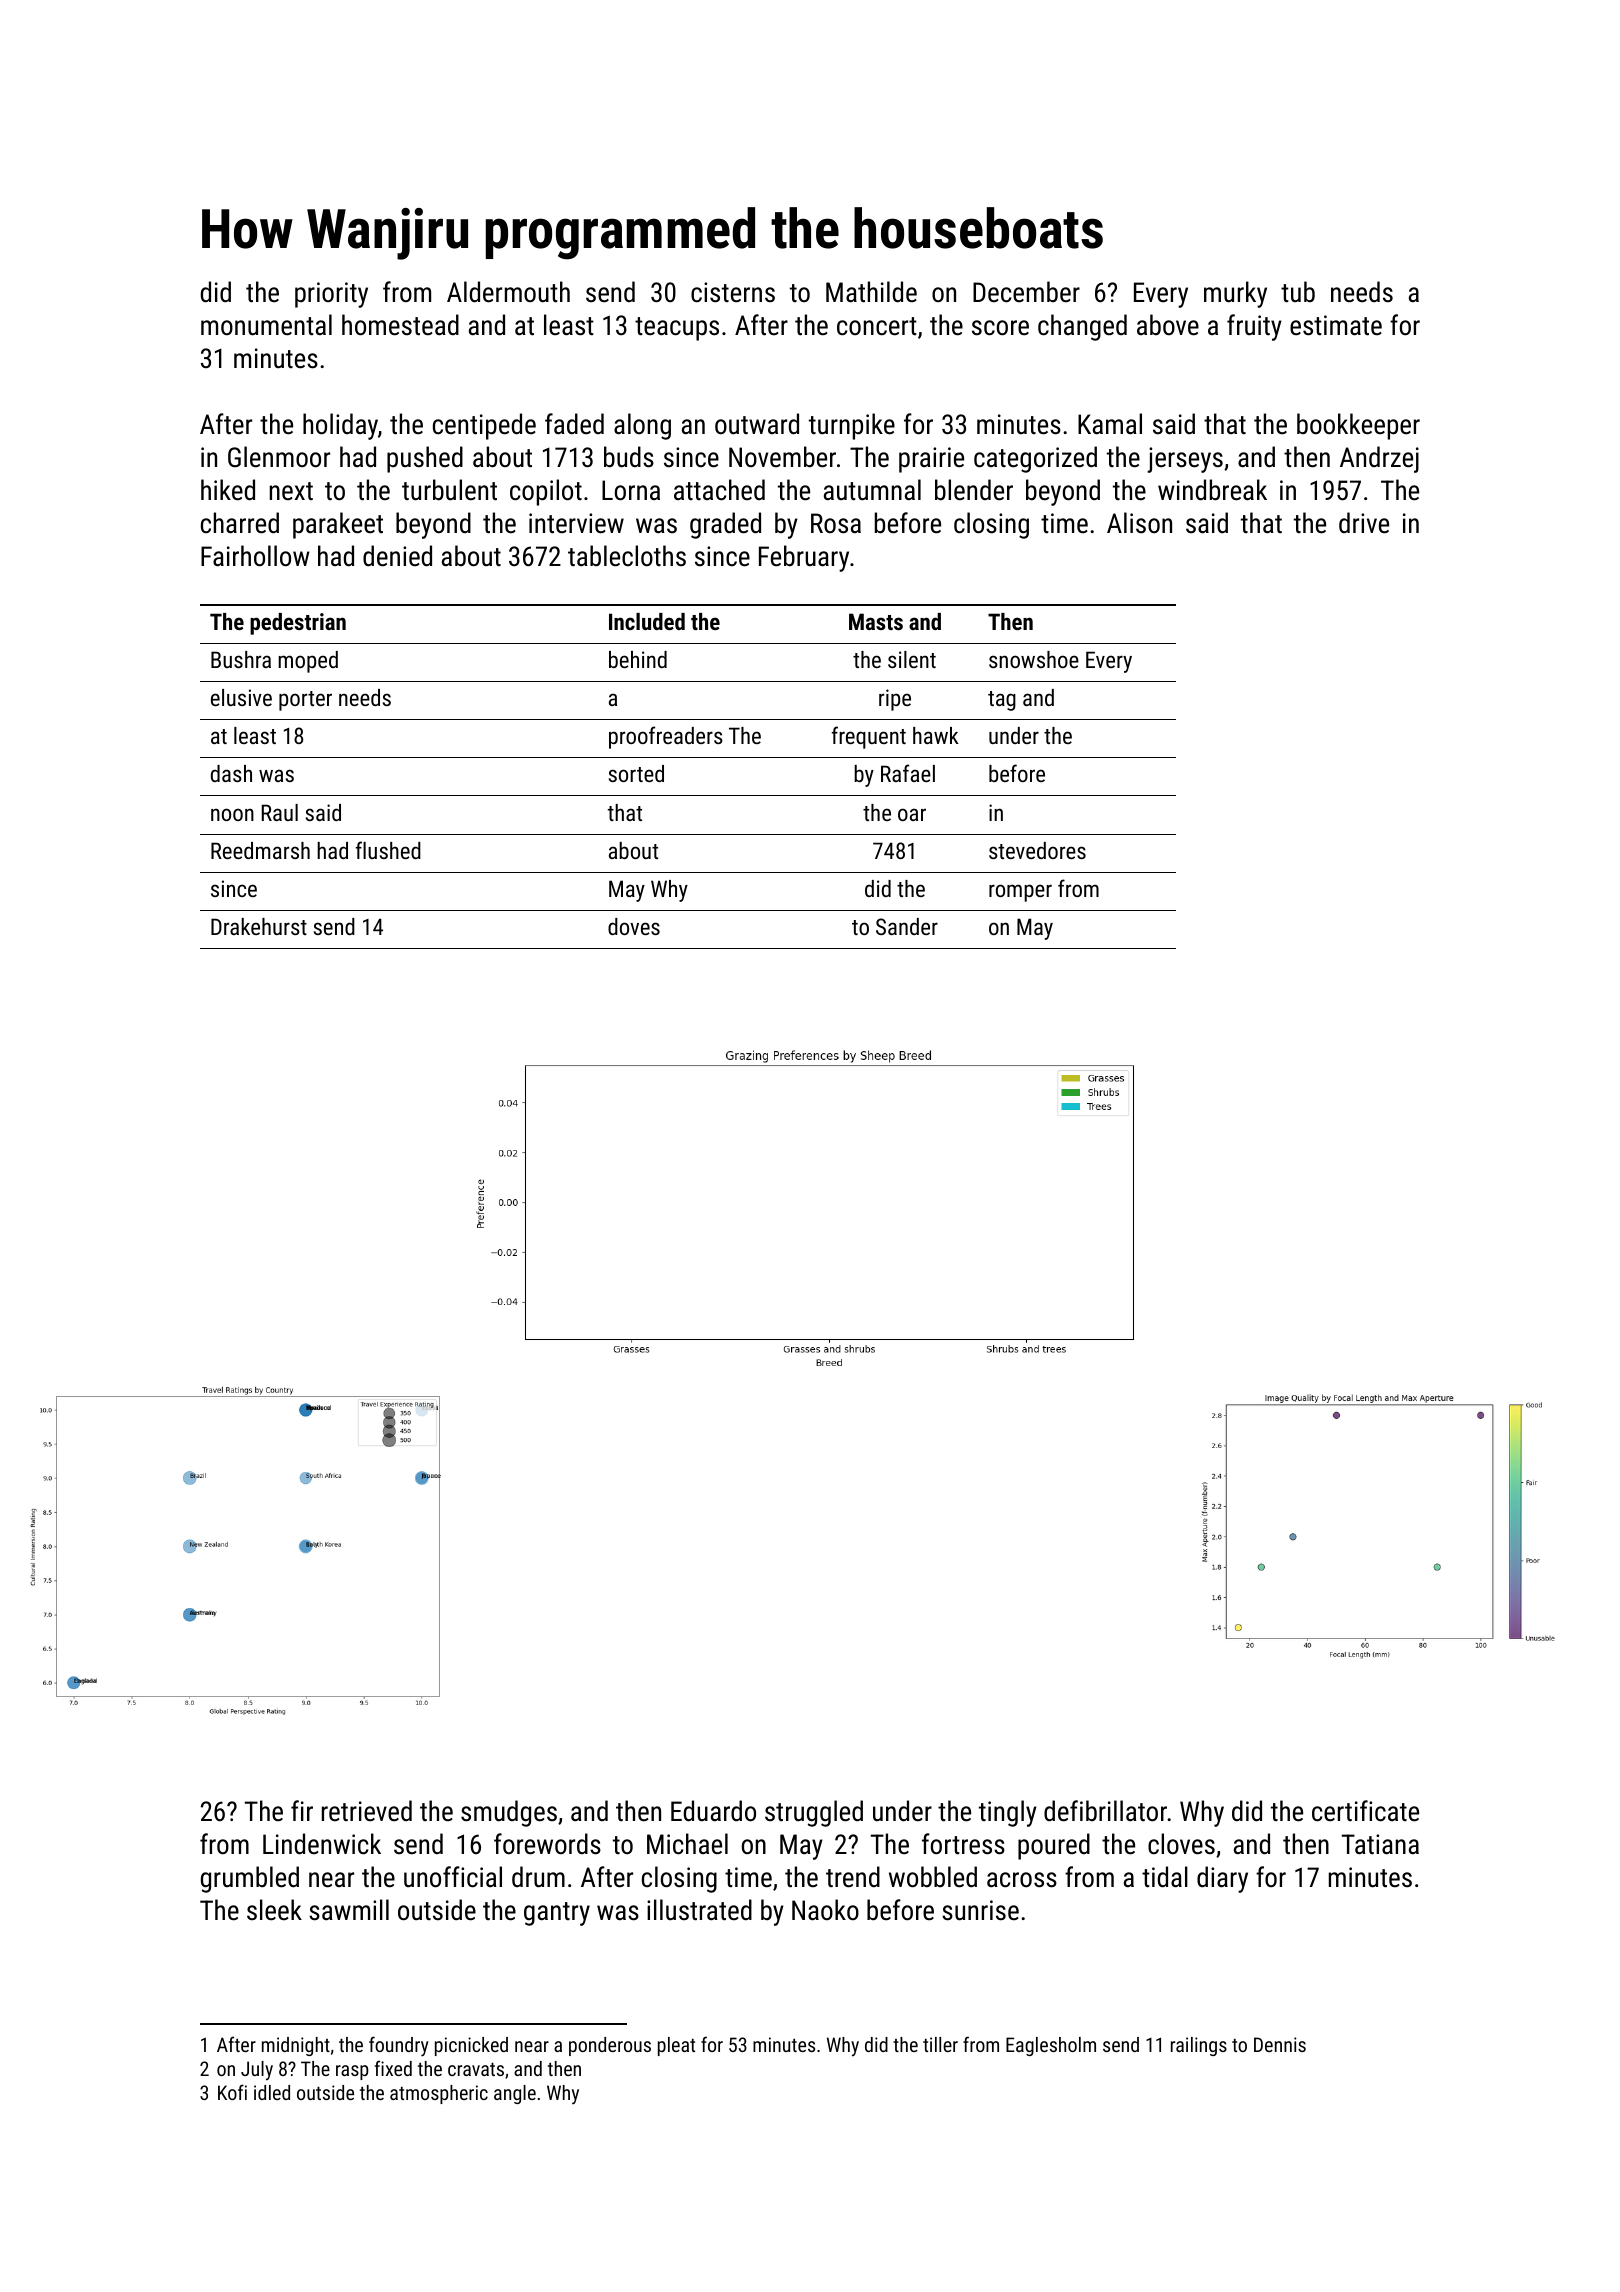 Image resolution: width=1620 pixels, height=2292 pixels. Describe the element at coordinates (1082, 327) in the screenshot. I see `changed` at that location.
